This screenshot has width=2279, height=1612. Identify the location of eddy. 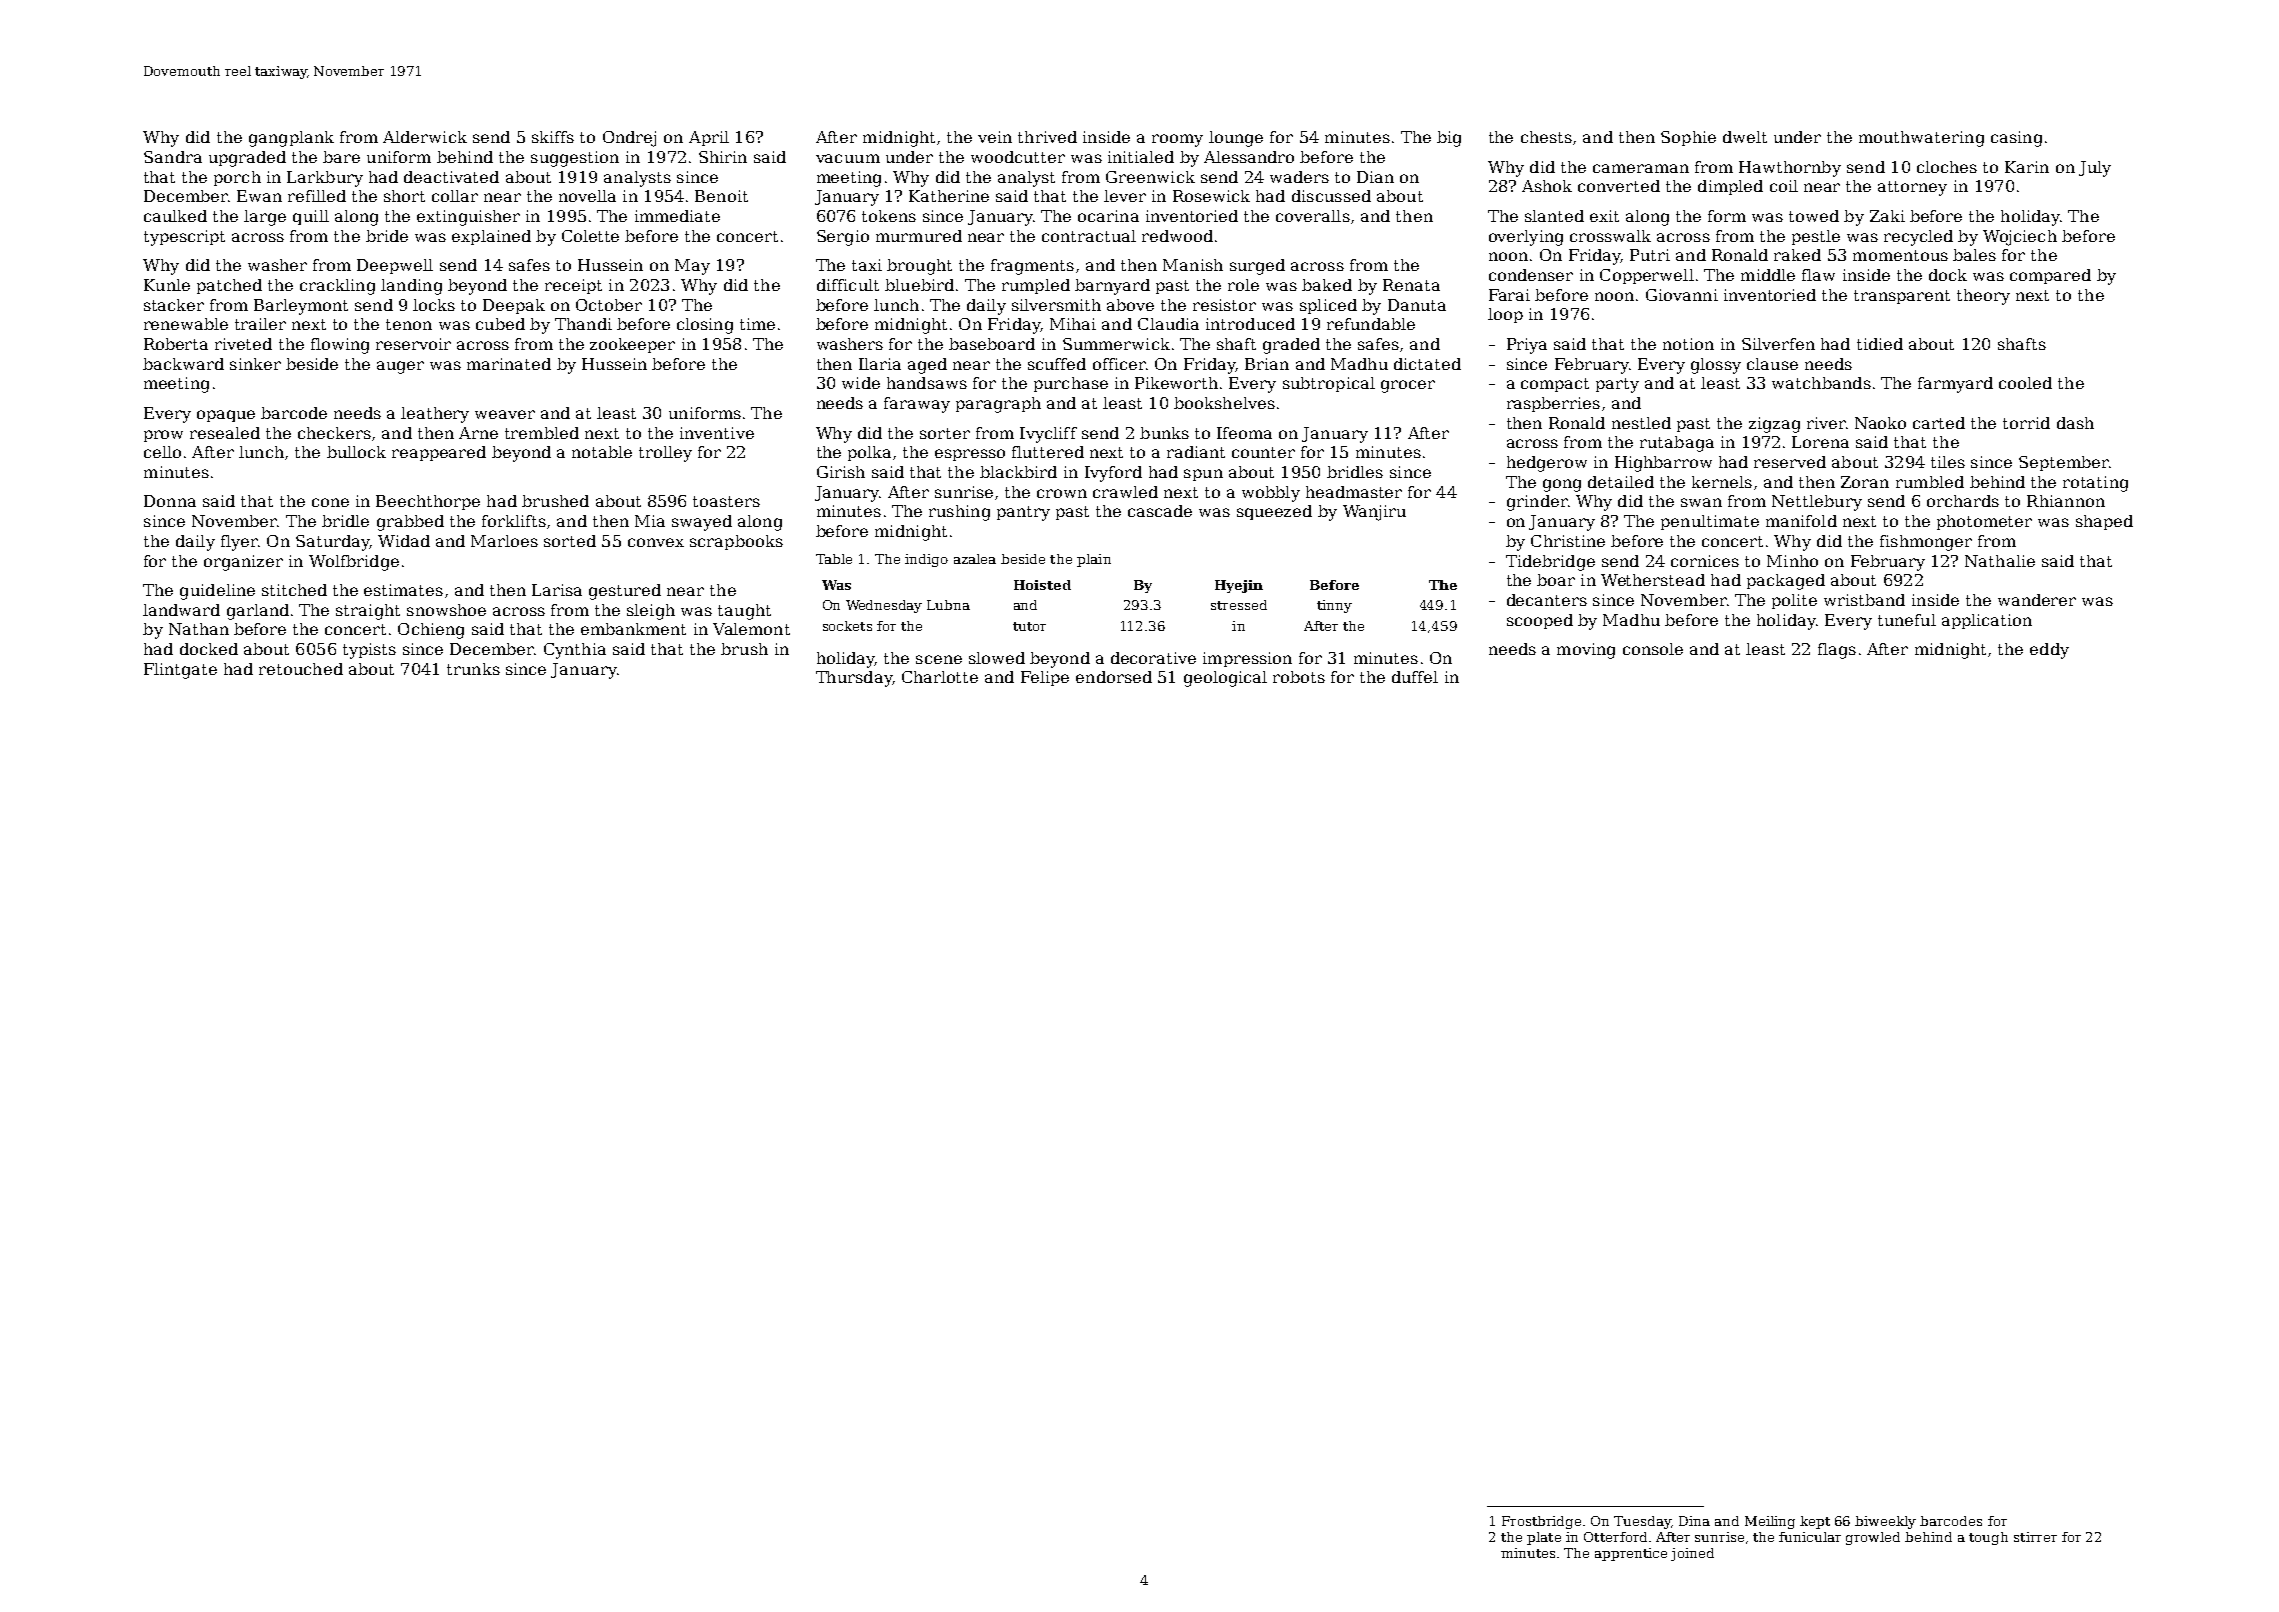
(2049, 651).
